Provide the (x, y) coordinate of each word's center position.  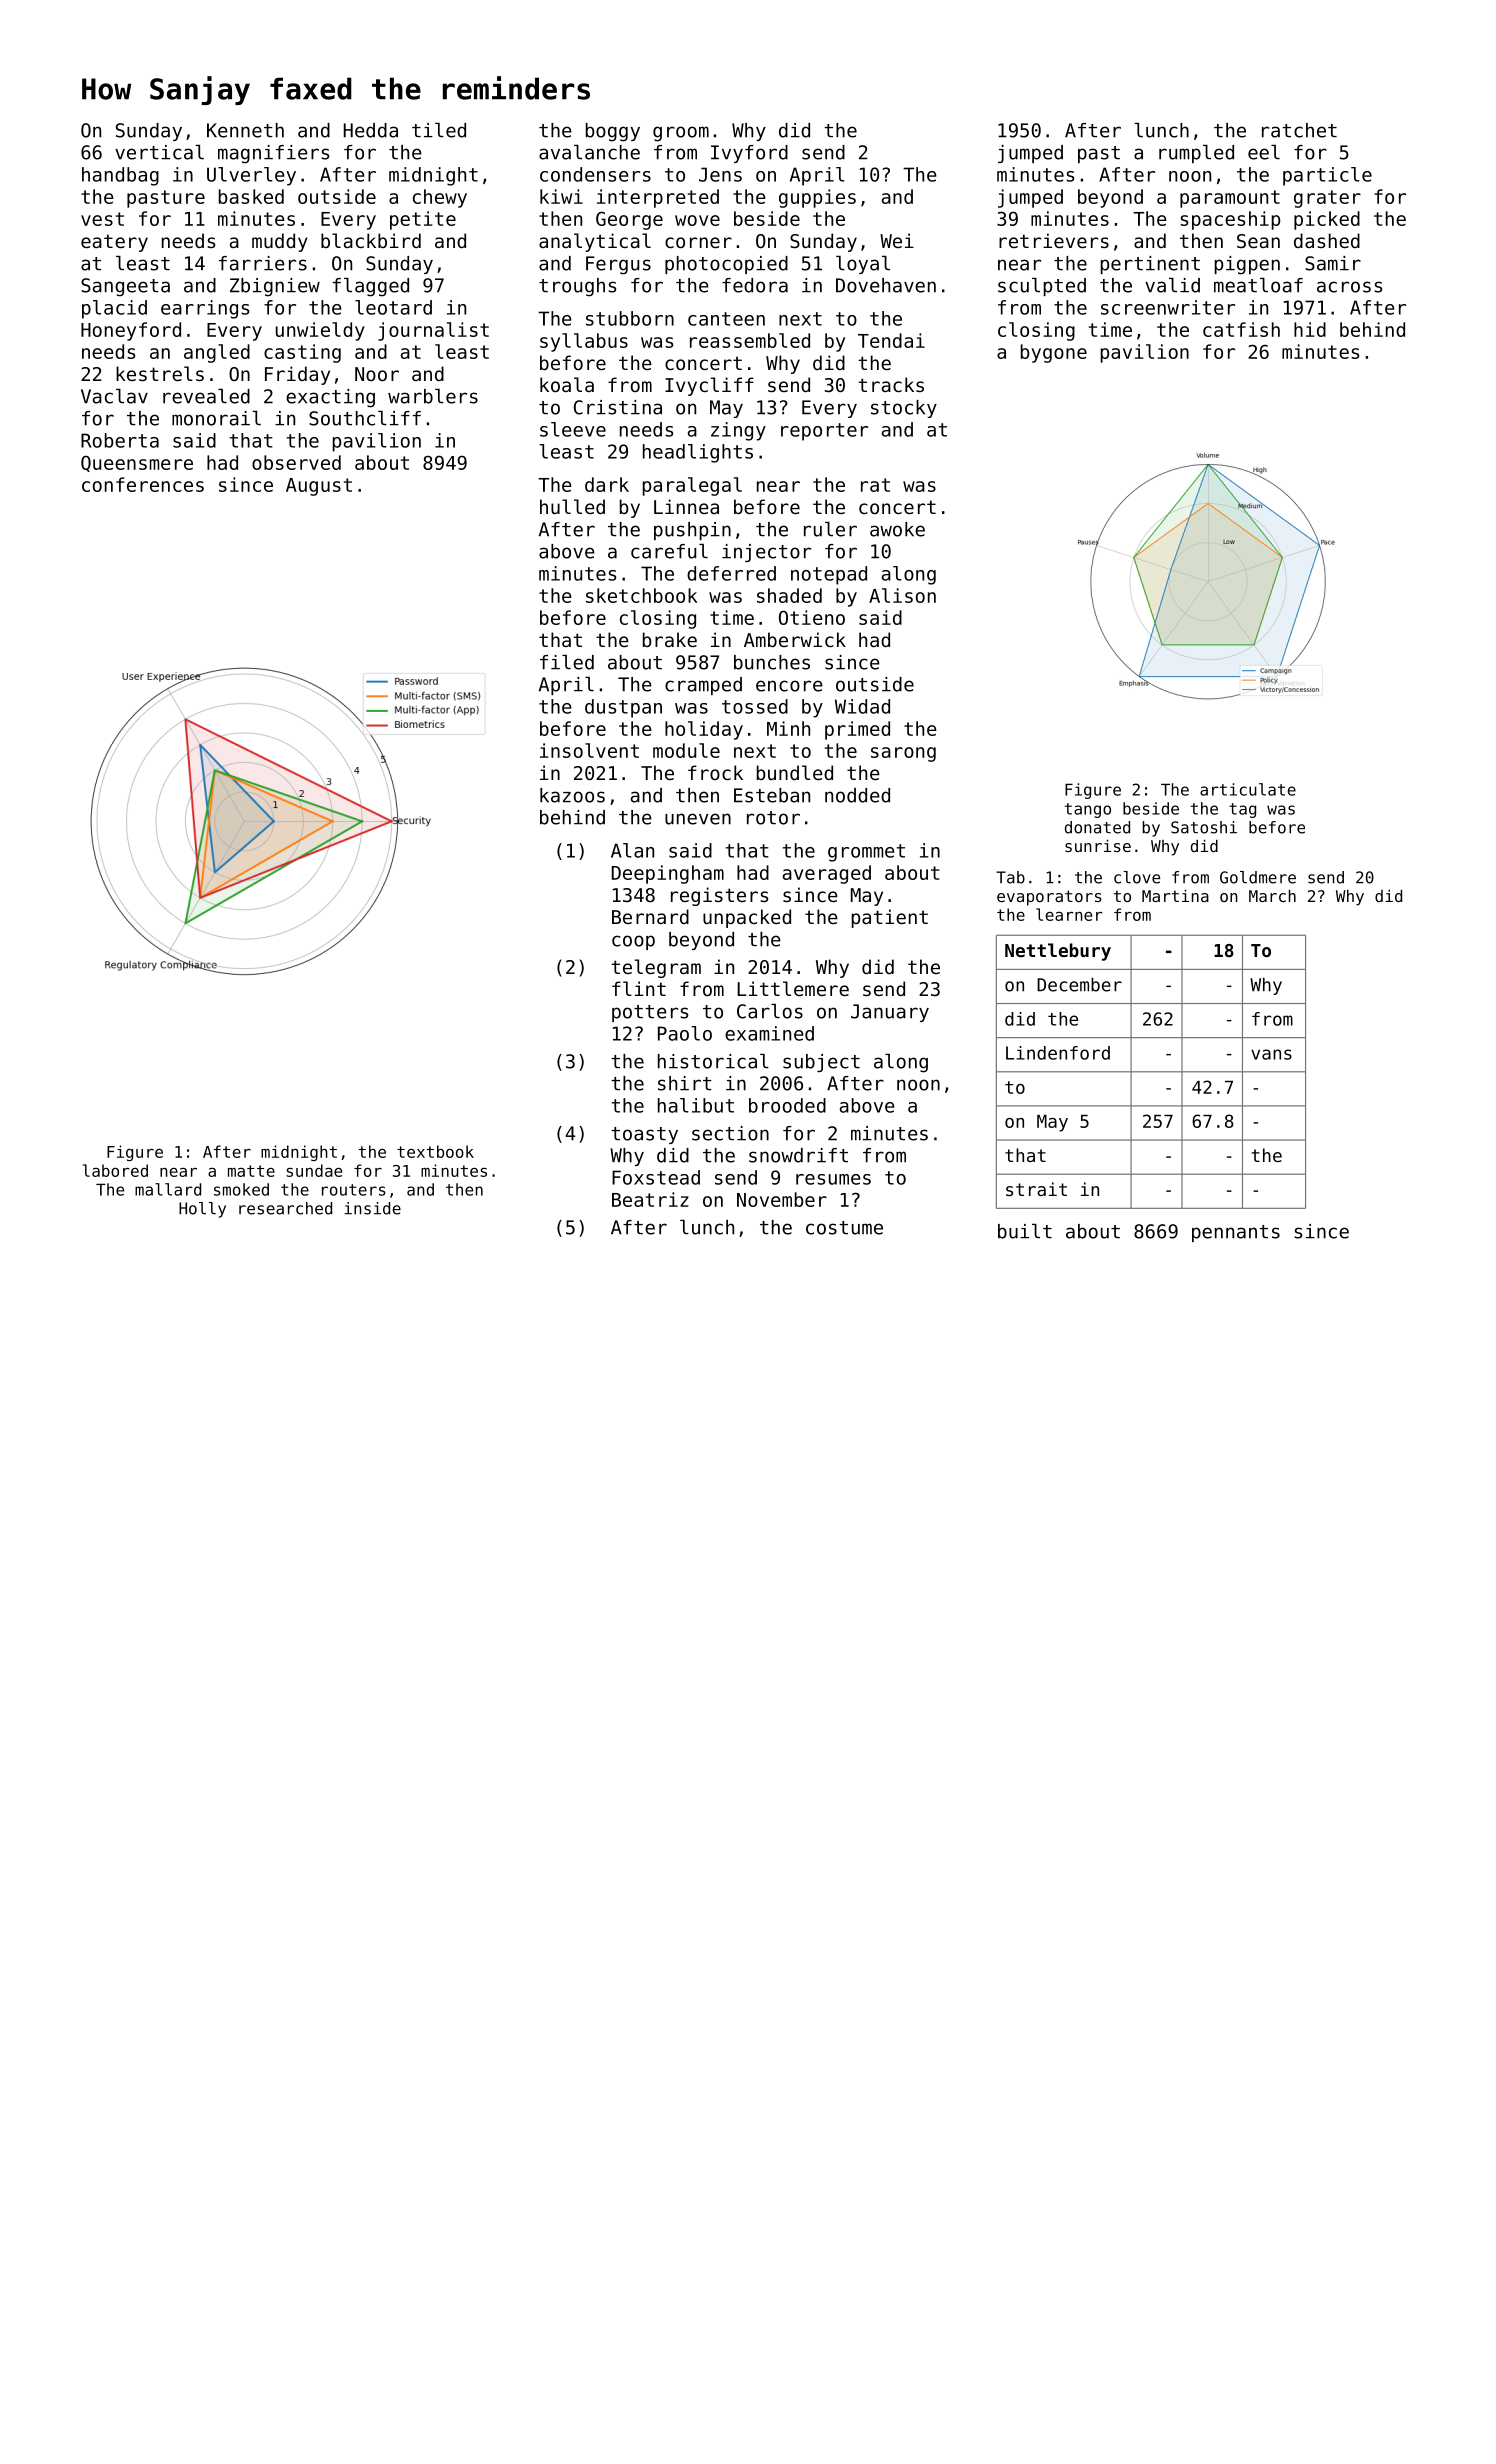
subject (821, 1063)
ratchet (1299, 130)
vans (1271, 1054)
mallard (168, 1189)
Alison (902, 595)
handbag (120, 176)
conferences (143, 484)
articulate (1248, 789)
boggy (613, 132)
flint (639, 988)
